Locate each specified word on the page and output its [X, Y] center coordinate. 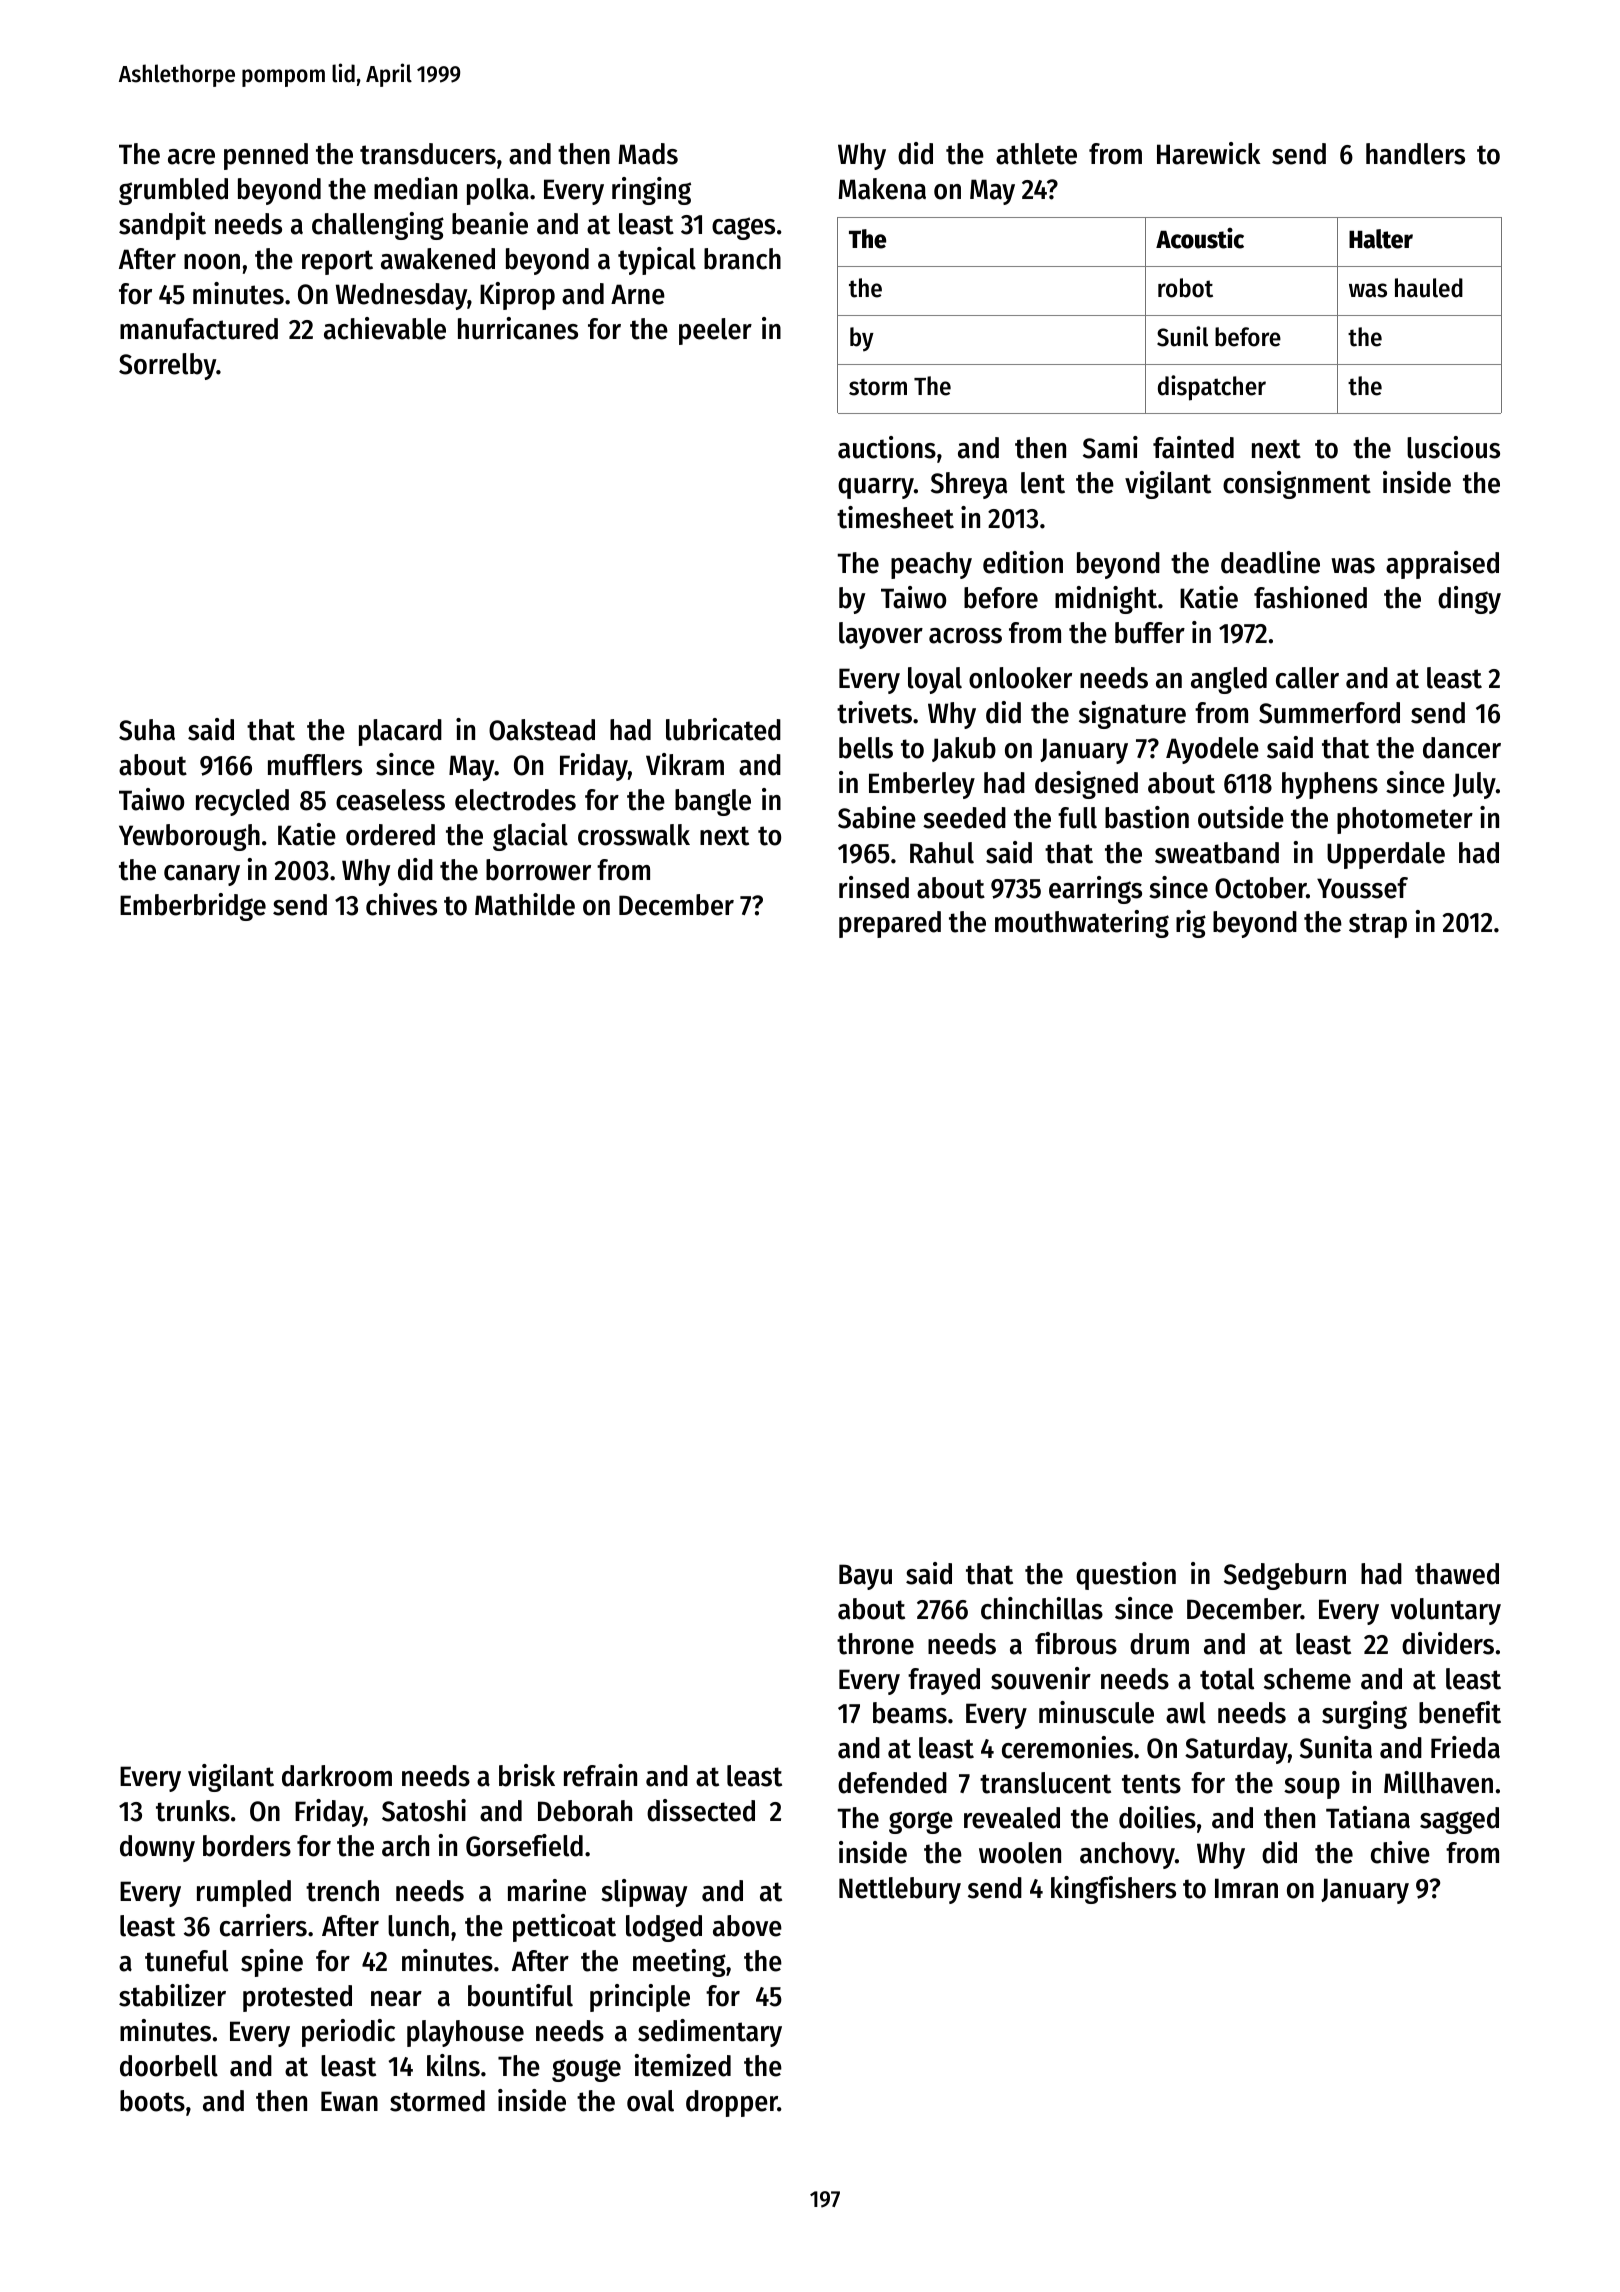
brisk [527, 1775]
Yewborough [189, 837]
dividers [1448, 1643]
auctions [887, 447]
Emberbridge [193, 907]
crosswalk [634, 835]
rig [1191, 924]
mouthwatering [1082, 924]
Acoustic [1200, 238]
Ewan [349, 2101]
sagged [1459, 1820]
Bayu [865, 1577]
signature [1132, 715]
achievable [385, 328]
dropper [732, 2103]
